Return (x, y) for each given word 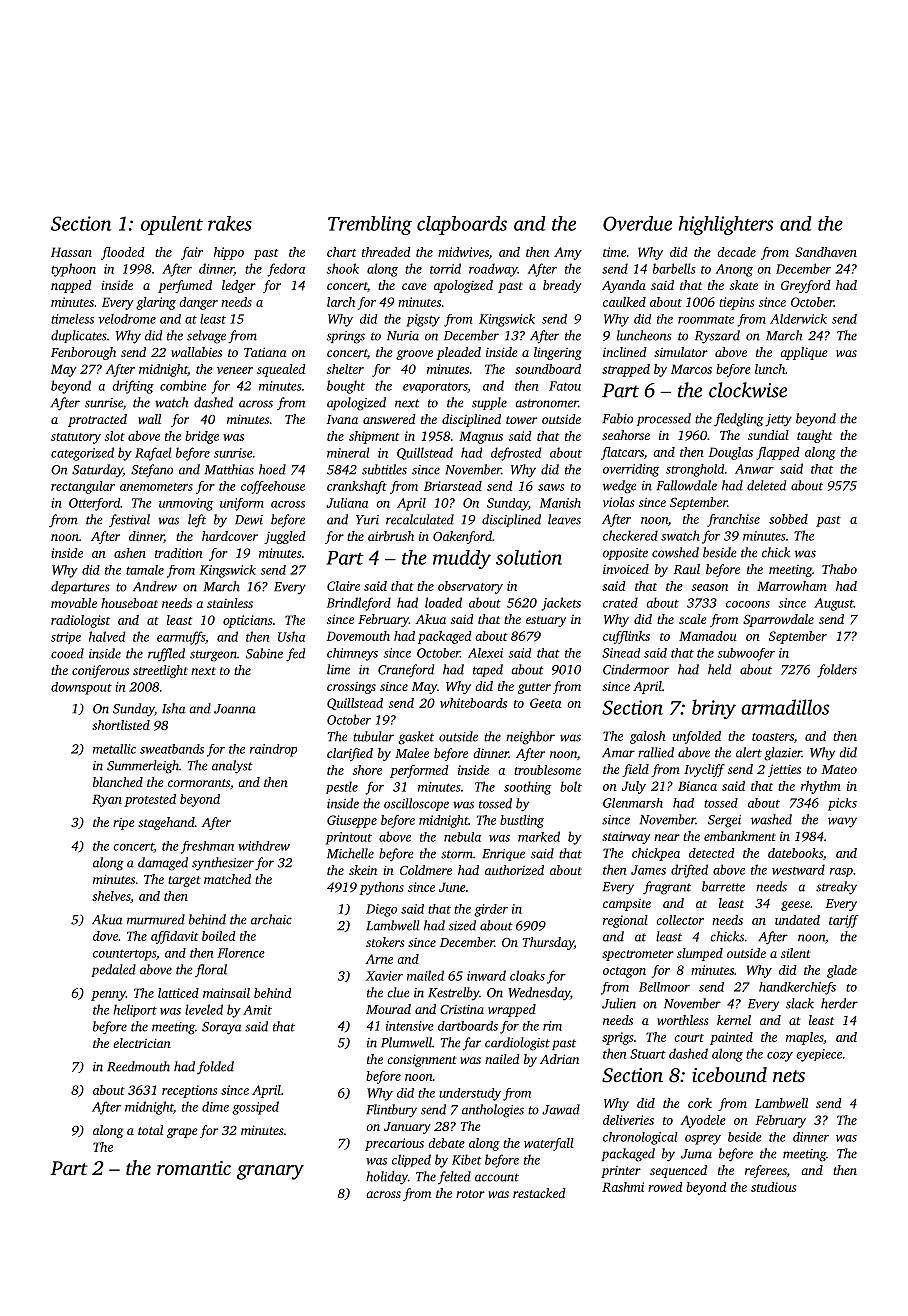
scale (693, 619)
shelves (111, 896)
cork (700, 1103)
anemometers (156, 487)
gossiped (255, 1108)
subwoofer (746, 654)
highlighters (726, 225)
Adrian (559, 1059)
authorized (514, 870)
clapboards (462, 225)
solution (529, 557)
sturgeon (213, 656)
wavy (842, 822)
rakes (230, 223)
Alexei (485, 653)
